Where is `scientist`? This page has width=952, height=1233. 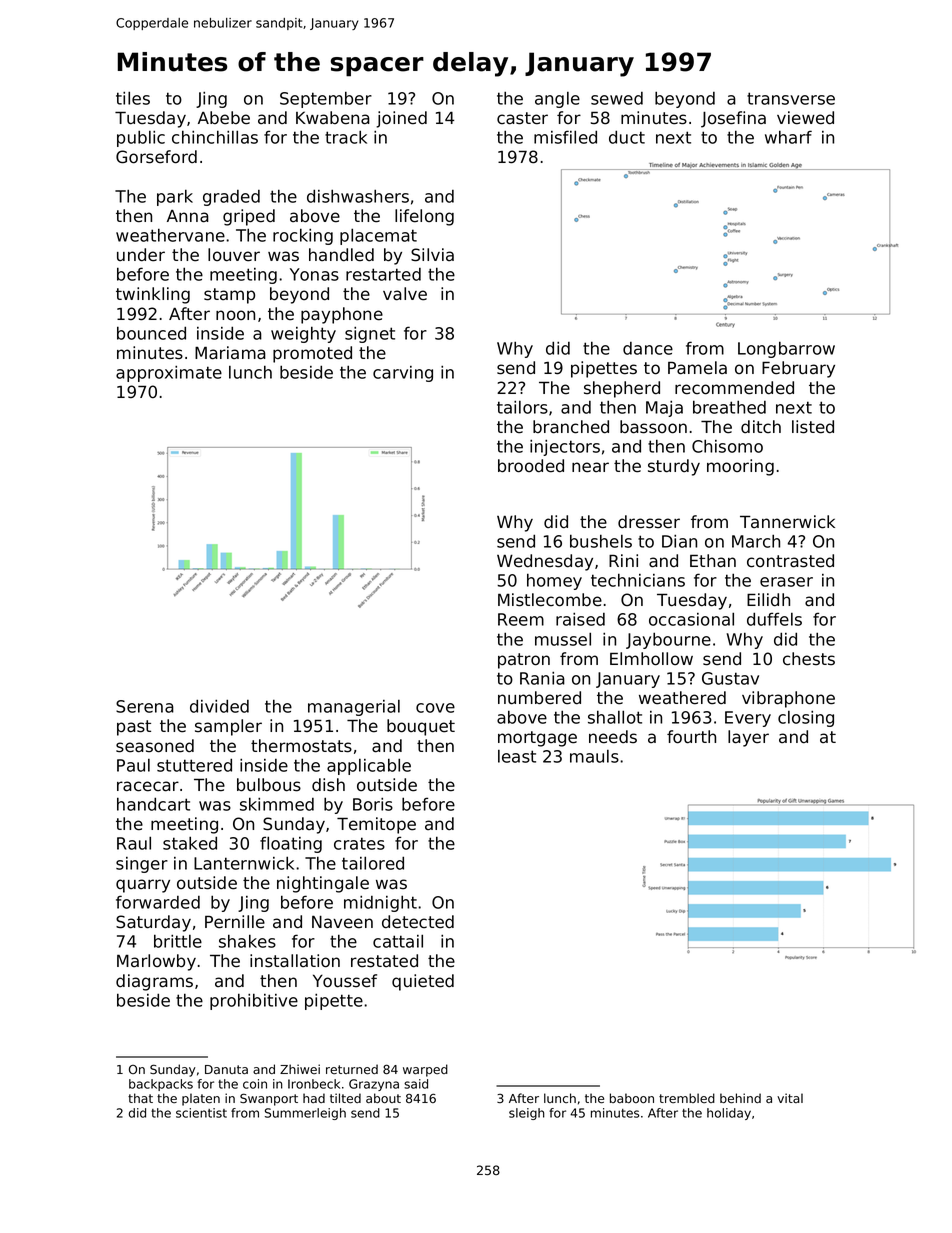 scientist is located at coordinates (201, 1113).
